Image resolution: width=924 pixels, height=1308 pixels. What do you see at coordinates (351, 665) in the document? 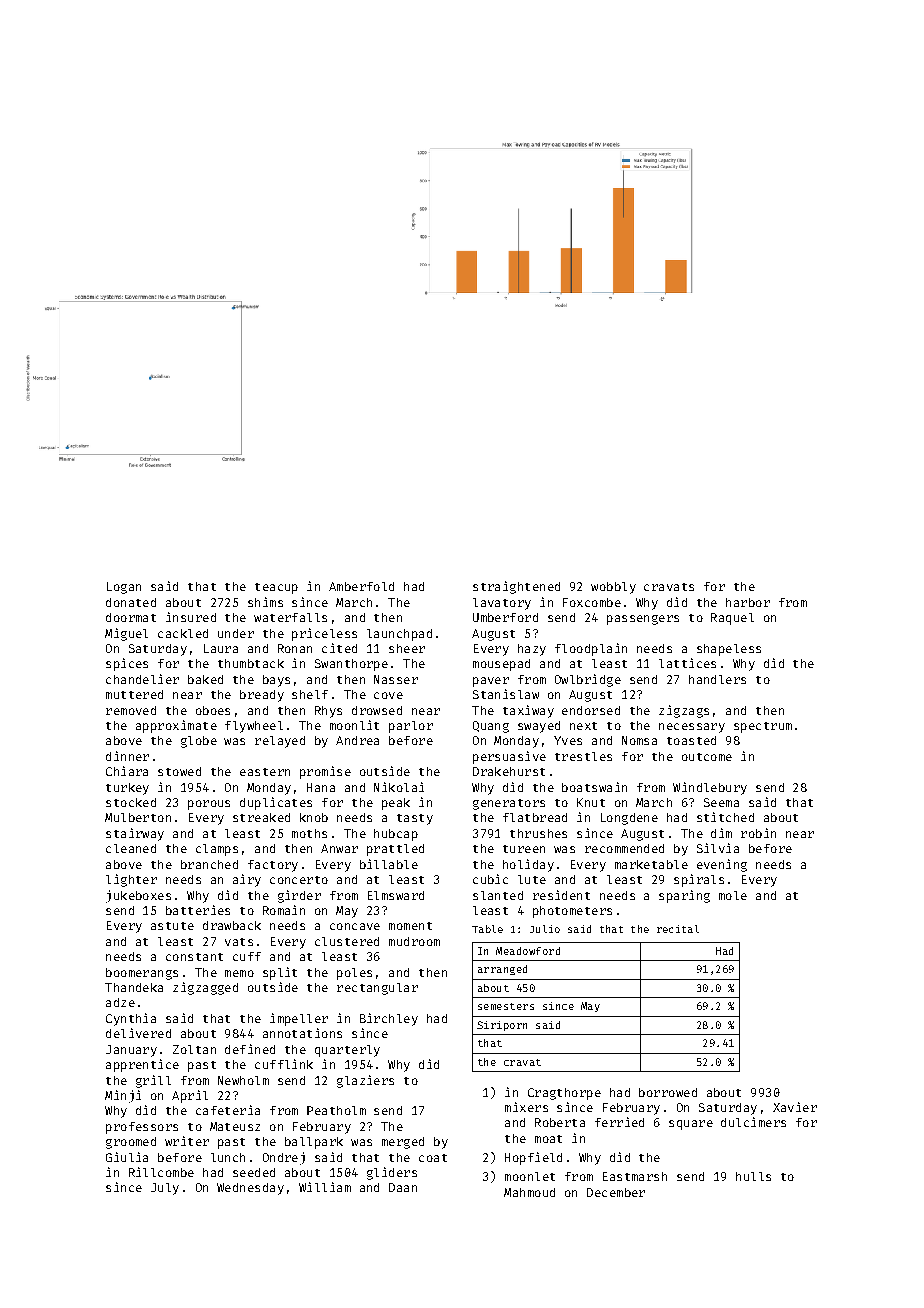
I see `Swanthorpe` at bounding box center [351, 665].
